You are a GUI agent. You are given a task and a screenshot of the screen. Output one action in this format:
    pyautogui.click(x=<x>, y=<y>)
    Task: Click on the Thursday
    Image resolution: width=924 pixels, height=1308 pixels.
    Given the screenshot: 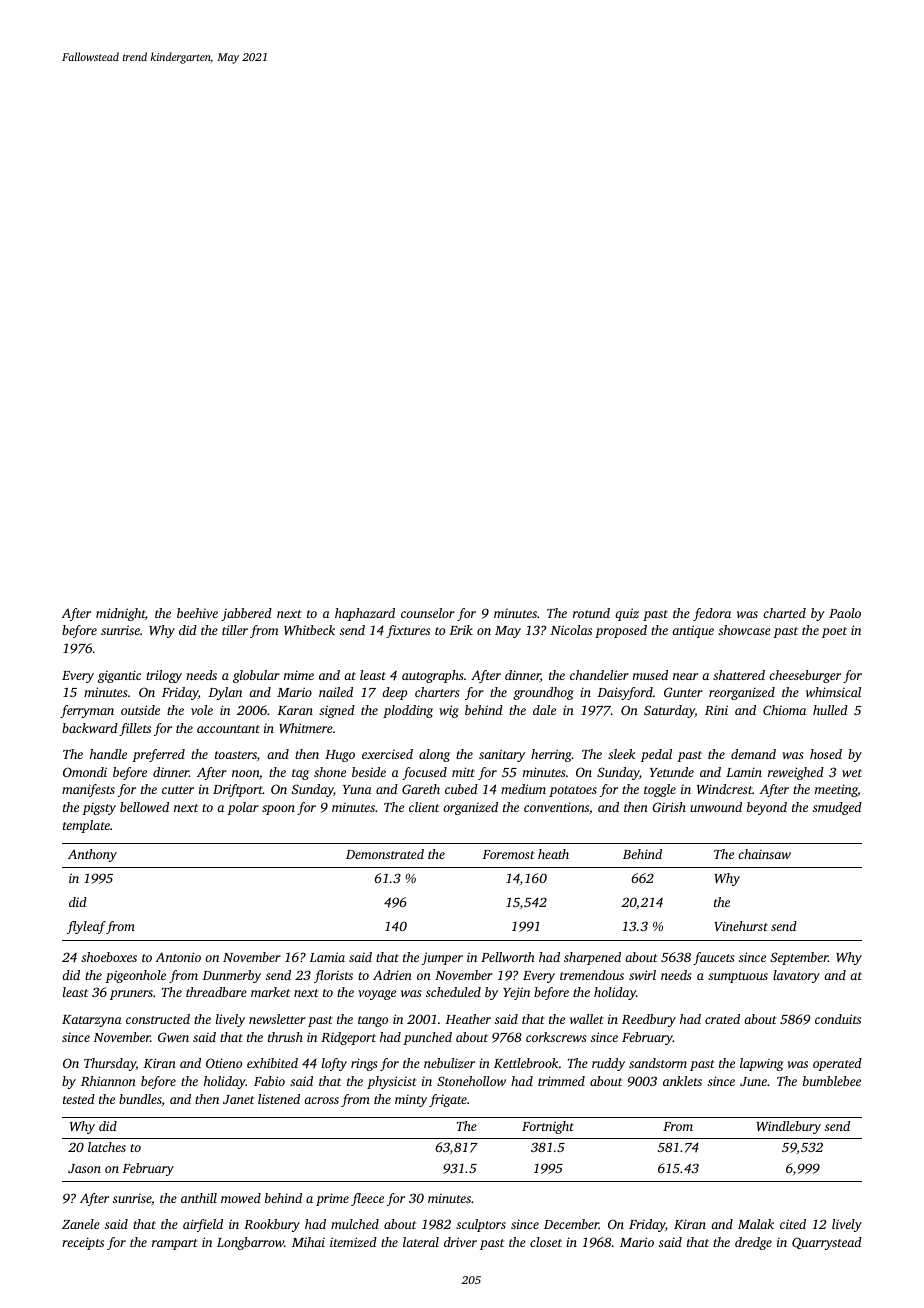 What is the action you would take?
    pyautogui.click(x=110, y=1064)
